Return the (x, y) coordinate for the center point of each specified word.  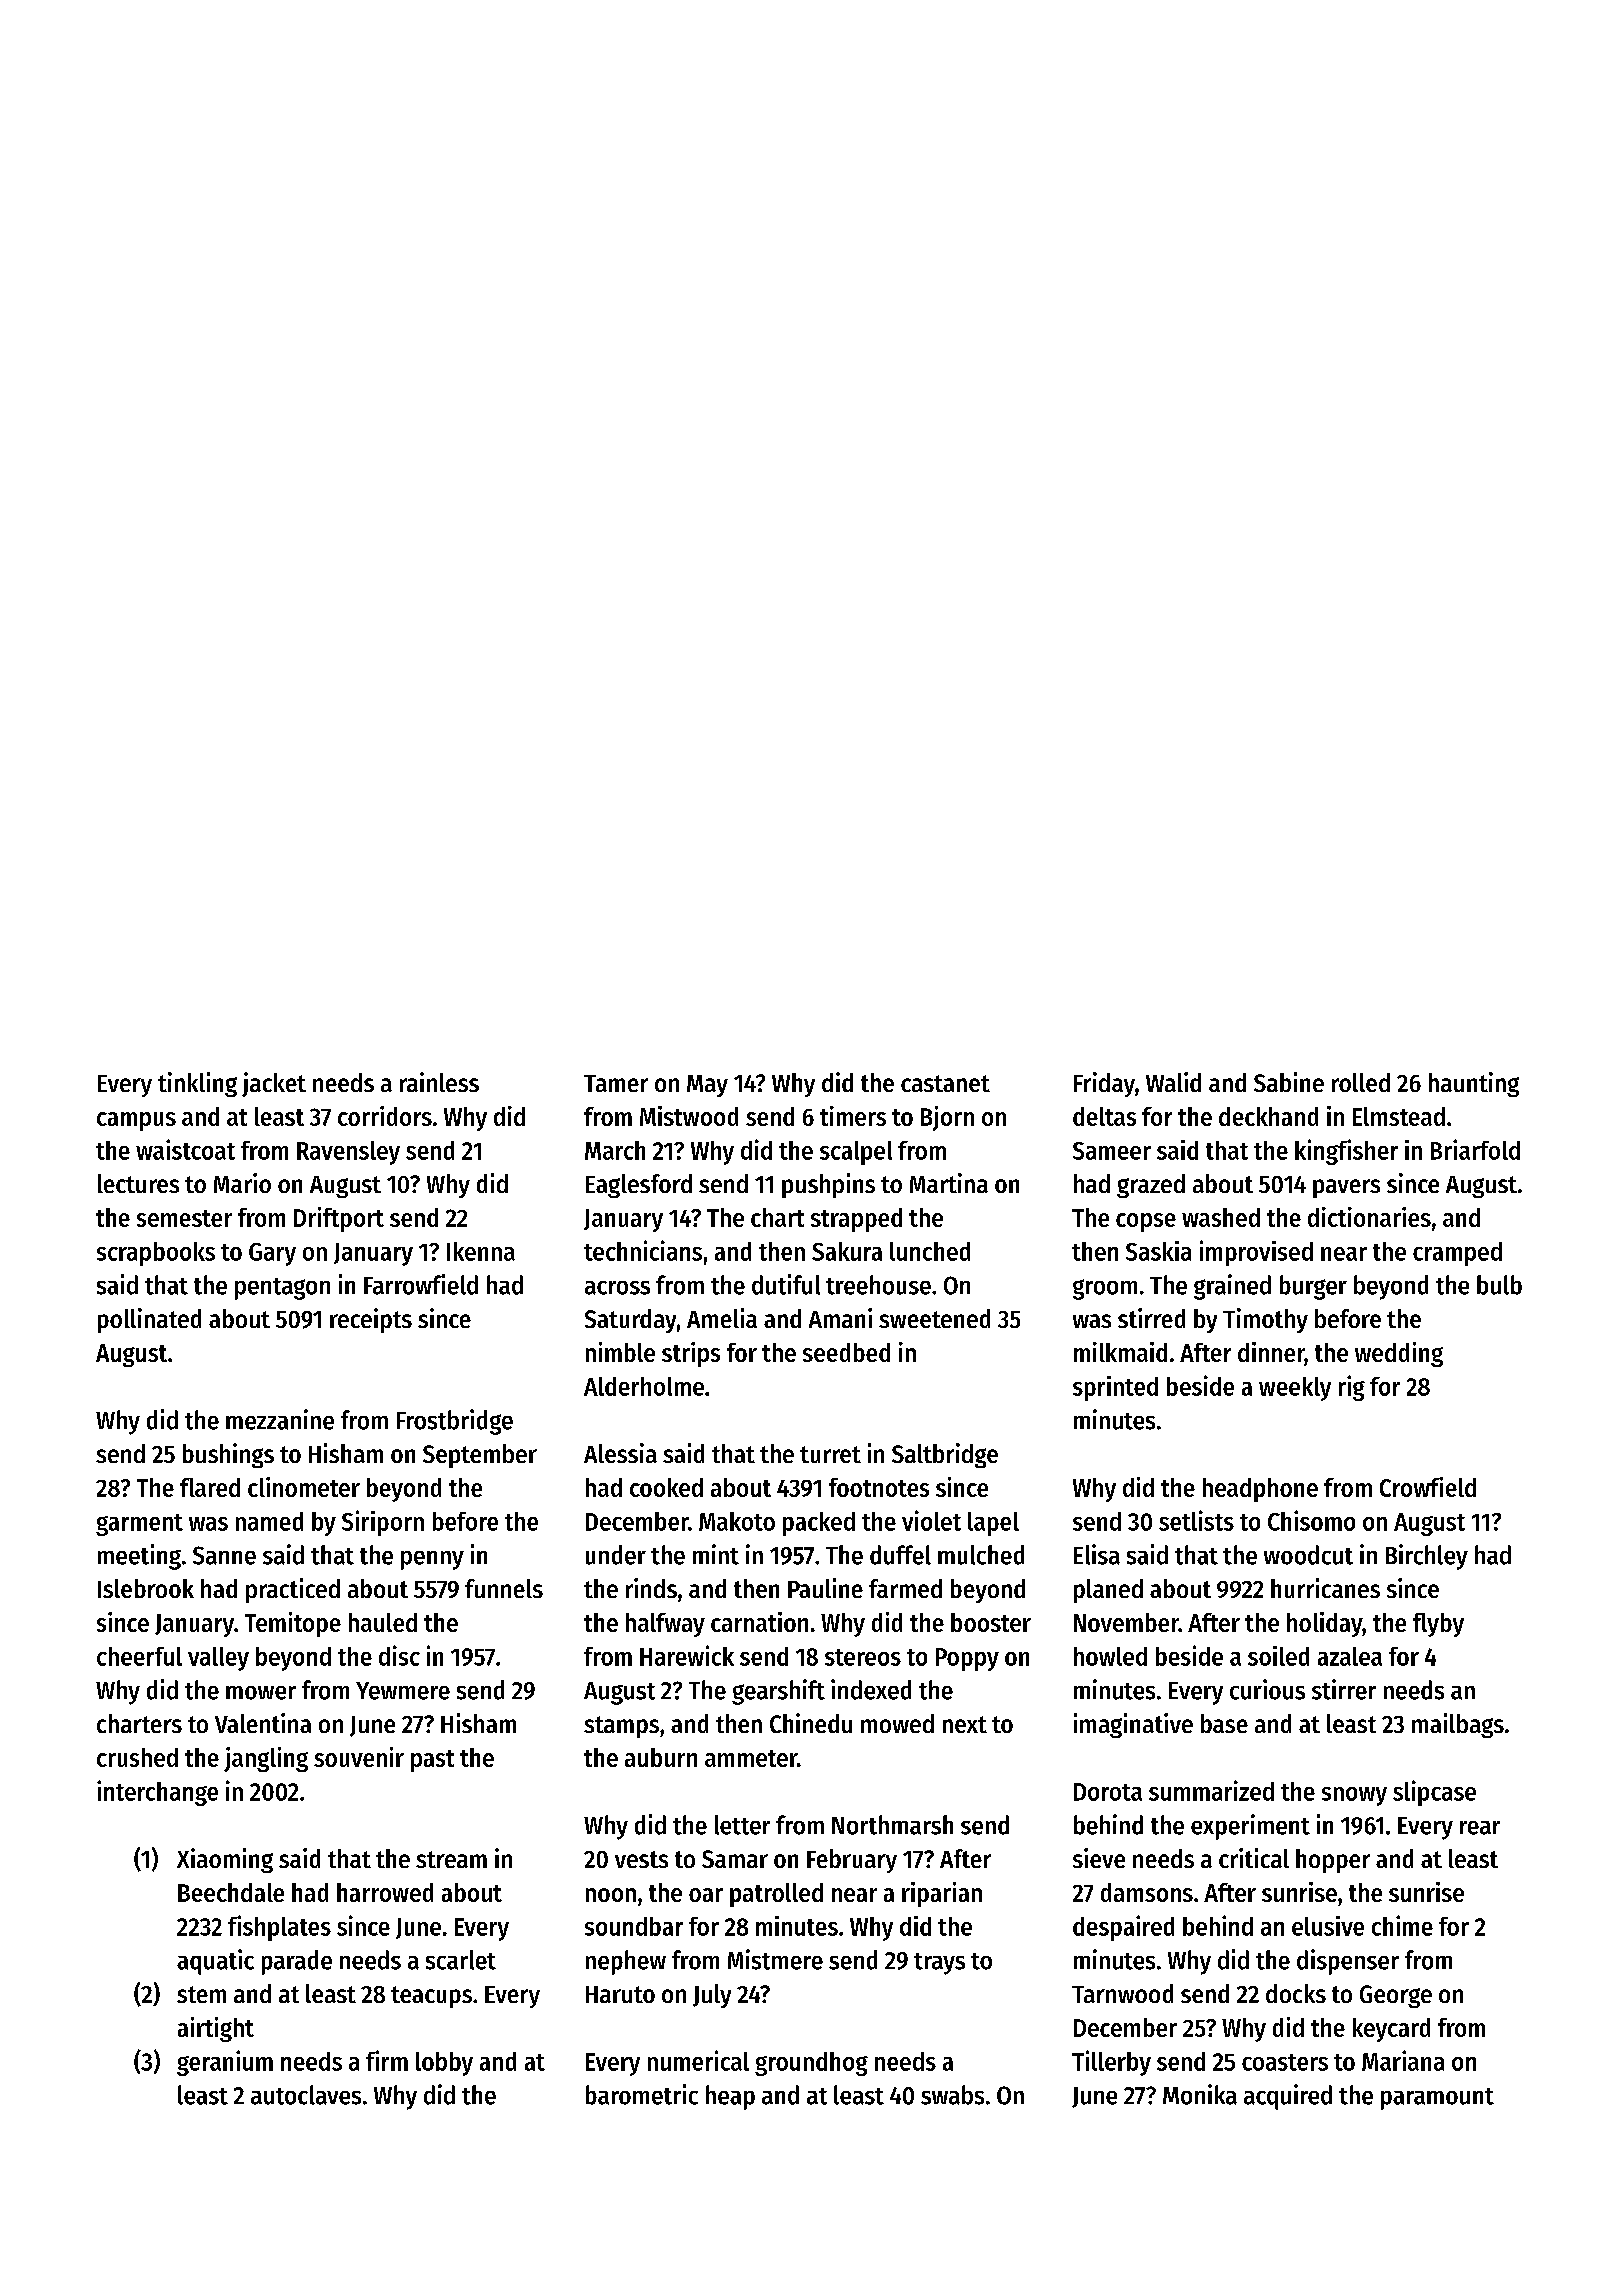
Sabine (1289, 1082)
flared (210, 1487)
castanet (945, 1083)
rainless (439, 1082)
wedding (1399, 1354)
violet (931, 1520)
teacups (431, 1997)
